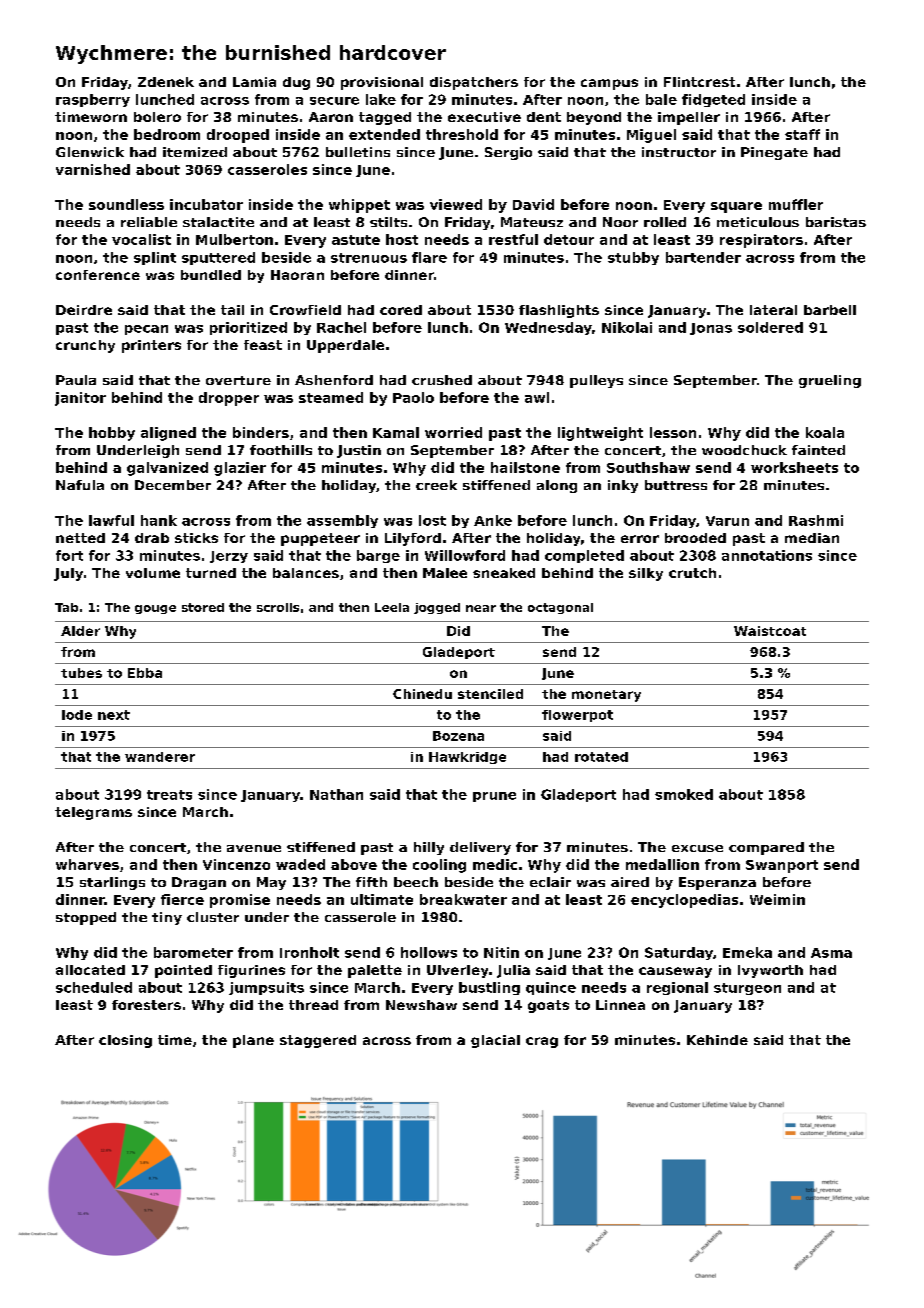 This screenshot has width=924, height=1308. Describe the element at coordinates (392, 607) in the screenshot. I see `Leela` at that location.
